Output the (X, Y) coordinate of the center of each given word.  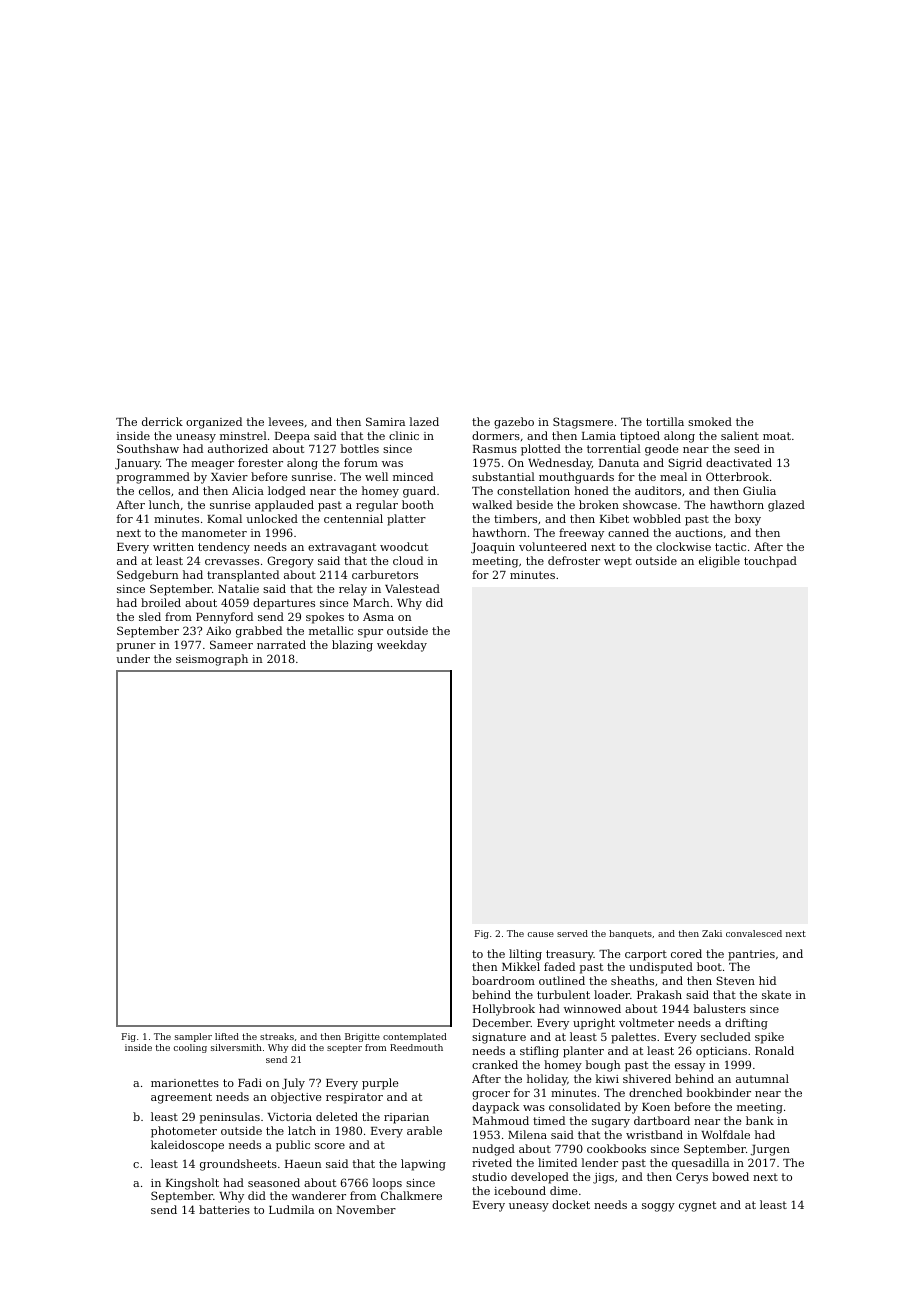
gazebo (514, 423)
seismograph (212, 660)
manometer (214, 533)
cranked (495, 1064)
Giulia (759, 490)
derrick (162, 421)
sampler (193, 1037)
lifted (227, 1036)
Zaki (712, 933)
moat (777, 436)
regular (377, 506)
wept (618, 562)
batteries (224, 1209)
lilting (525, 955)
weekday (402, 646)
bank (760, 1120)
